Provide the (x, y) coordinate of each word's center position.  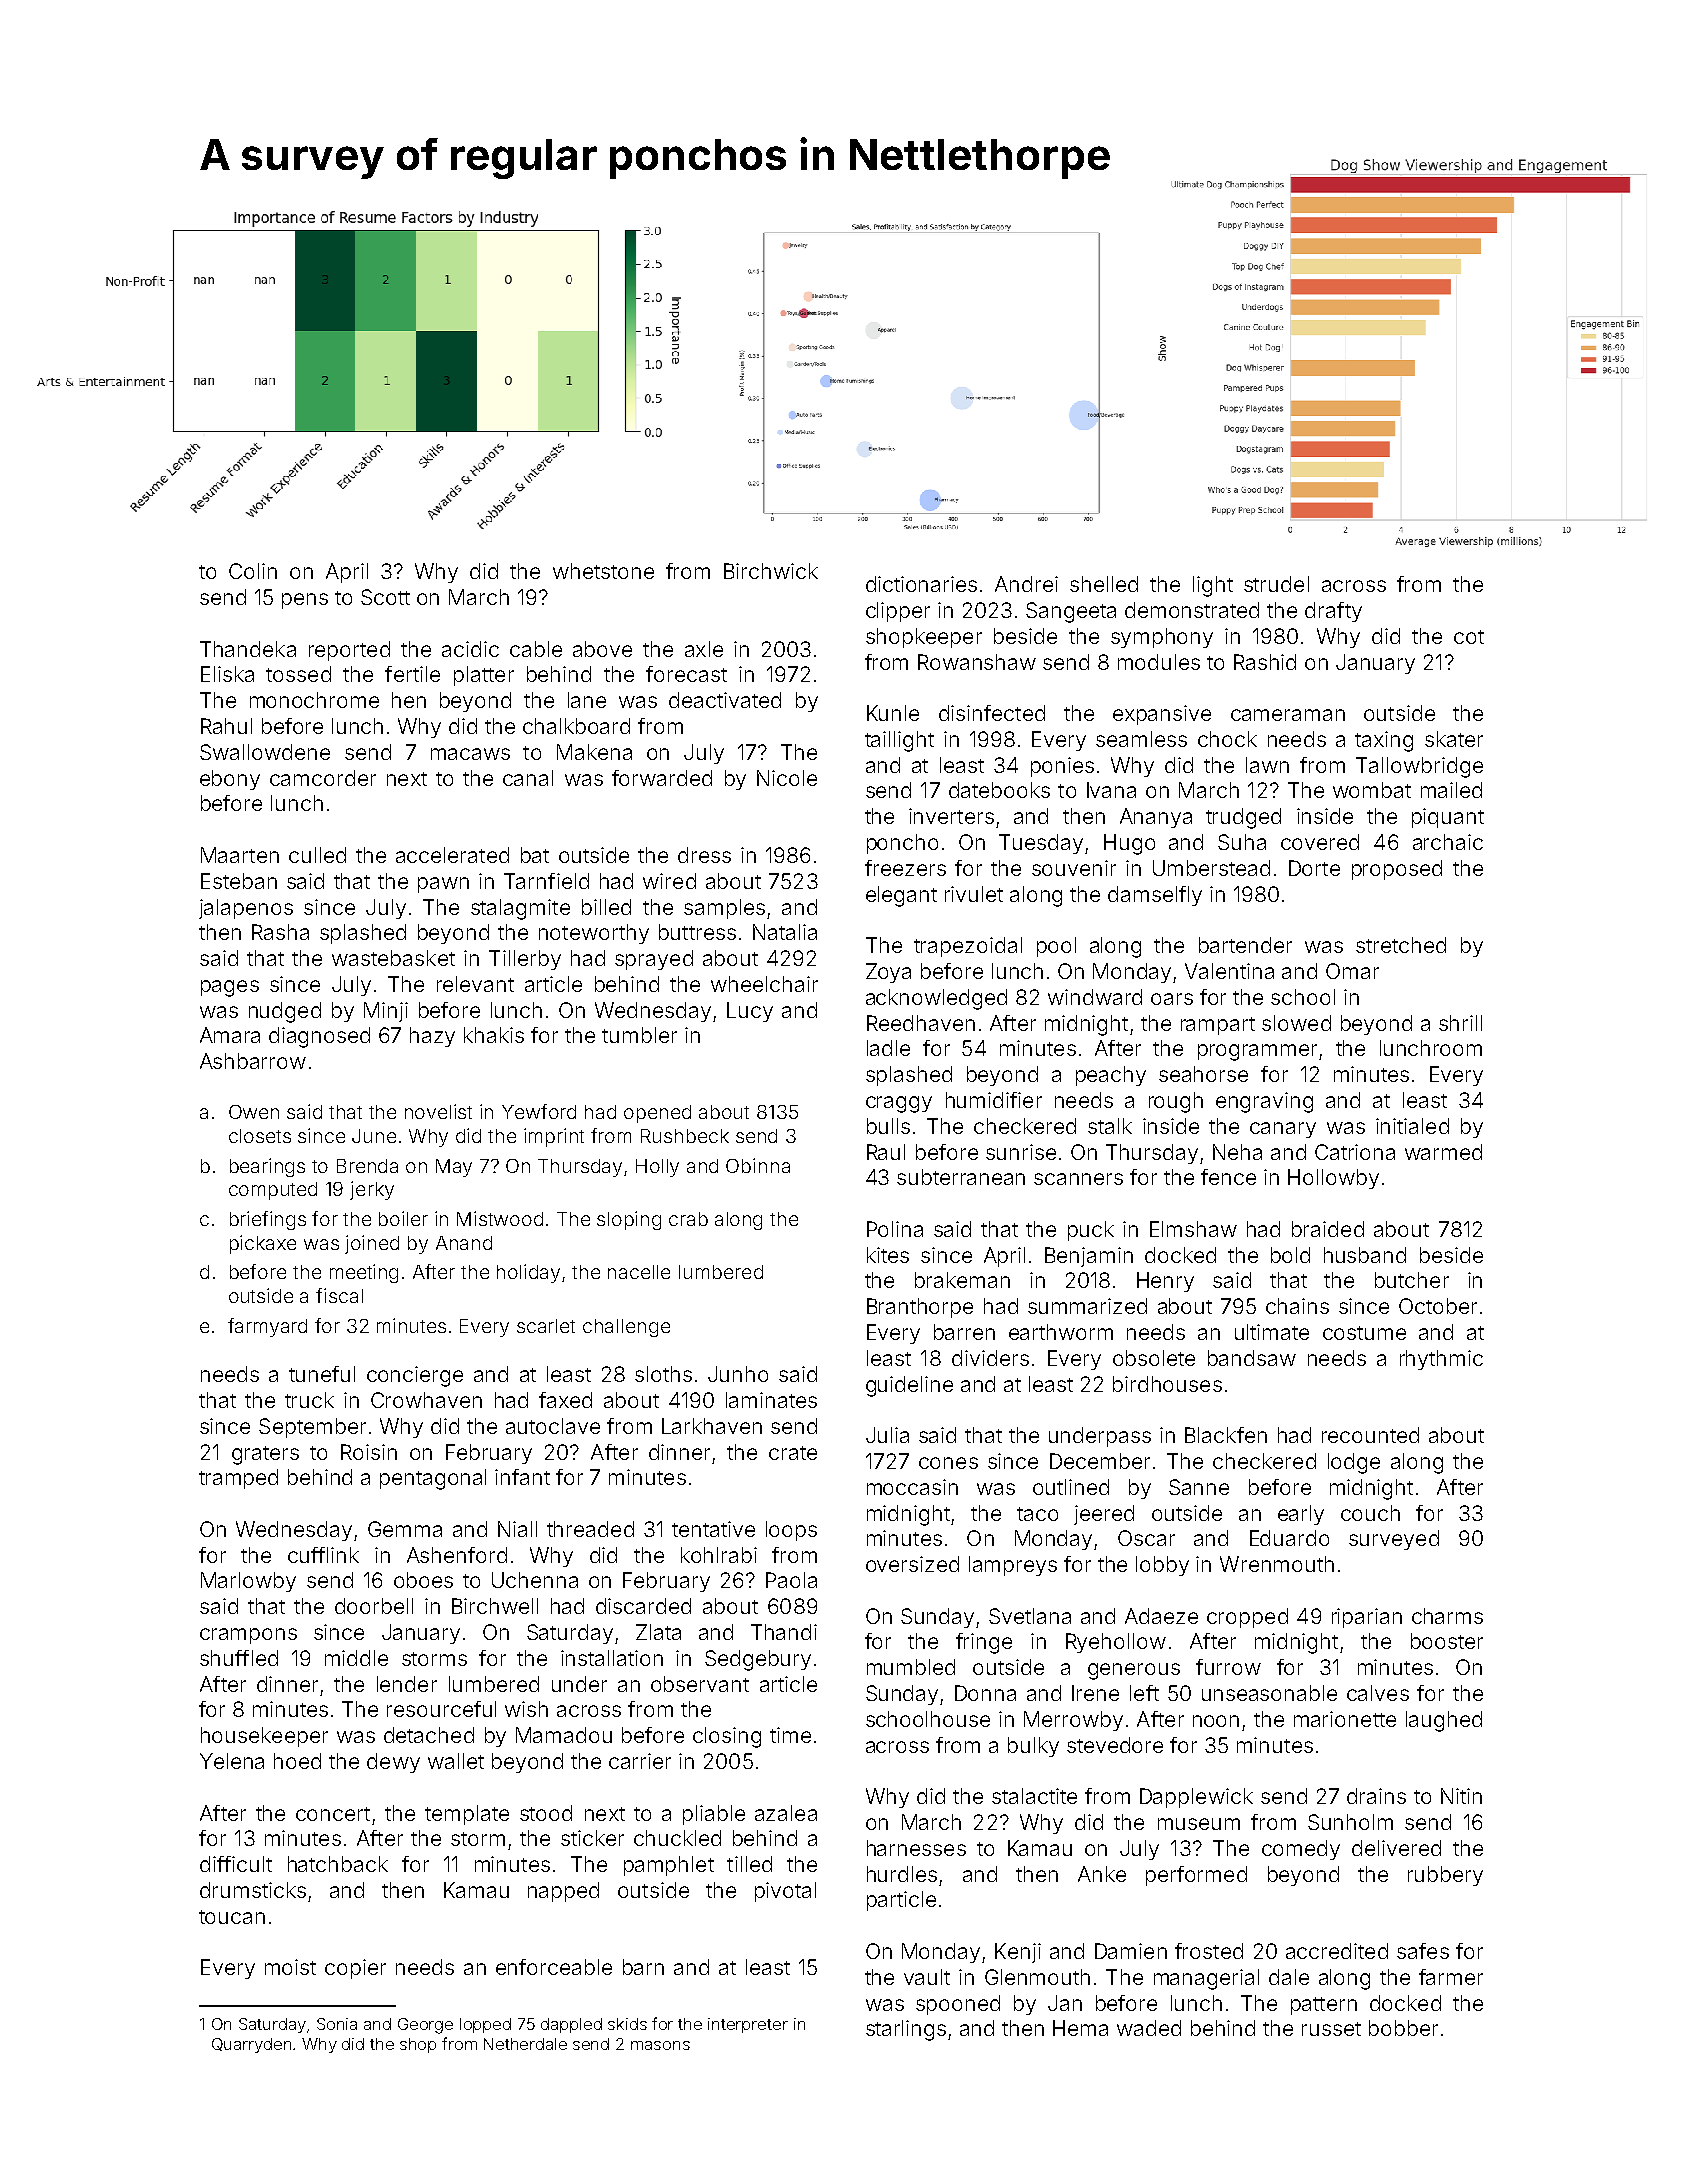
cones (948, 1463)
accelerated (452, 855)
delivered (1396, 1848)
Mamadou (564, 1735)
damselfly (1155, 896)
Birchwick (771, 571)
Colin (253, 571)
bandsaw (1252, 1358)
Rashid (1265, 662)
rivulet (974, 894)
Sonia (337, 2024)
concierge (415, 1376)
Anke (1102, 1874)
